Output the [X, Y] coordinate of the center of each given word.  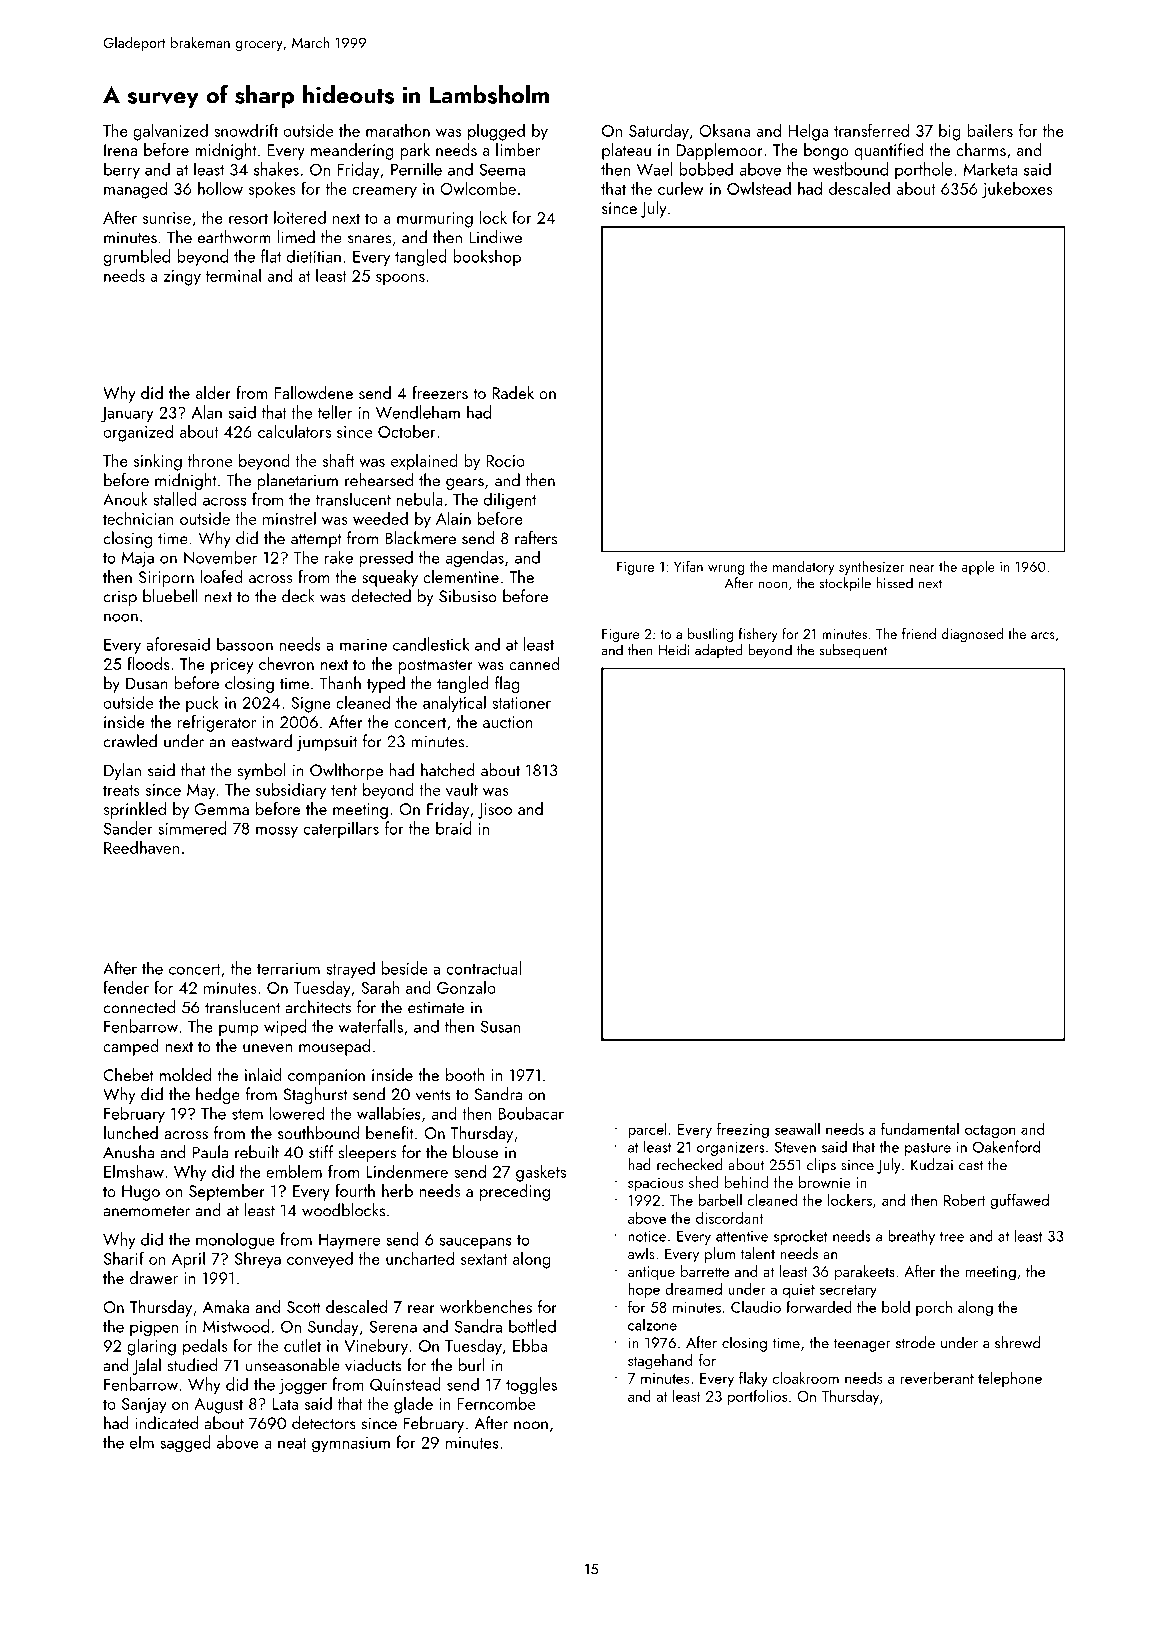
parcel [647, 1130]
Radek [513, 392]
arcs [1043, 635]
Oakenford [1006, 1146]
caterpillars [341, 829]
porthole [923, 170]
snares [369, 239]
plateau [626, 151]
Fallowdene [314, 392]
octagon [990, 1132]
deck [298, 596]
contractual [483, 968]
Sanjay [144, 1406]
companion [326, 1077]
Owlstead [759, 188]
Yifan [688, 566]
